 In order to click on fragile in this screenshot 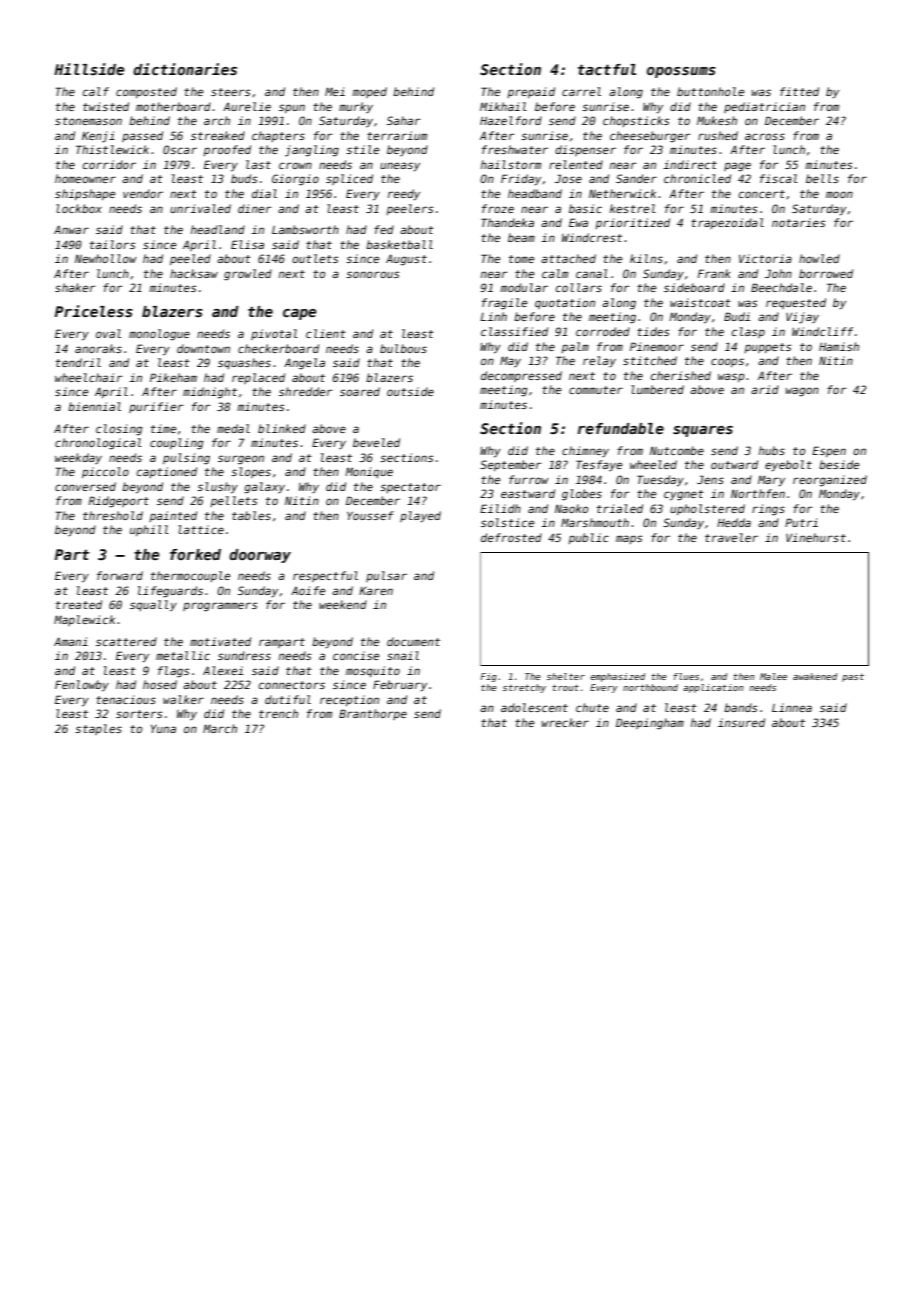, I will do `click(504, 304)`.
